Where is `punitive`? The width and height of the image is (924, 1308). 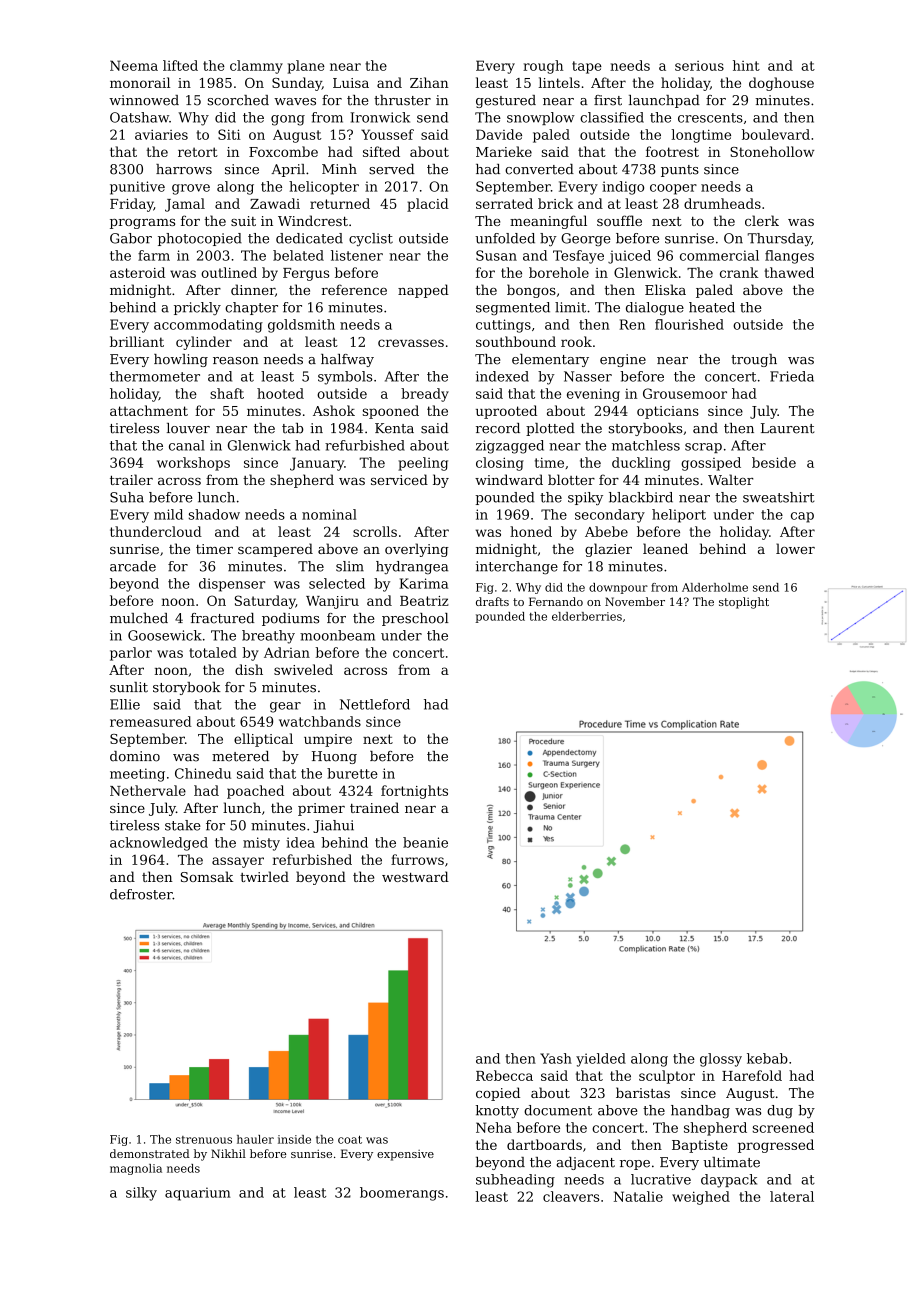 punitive is located at coordinates (137, 188).
